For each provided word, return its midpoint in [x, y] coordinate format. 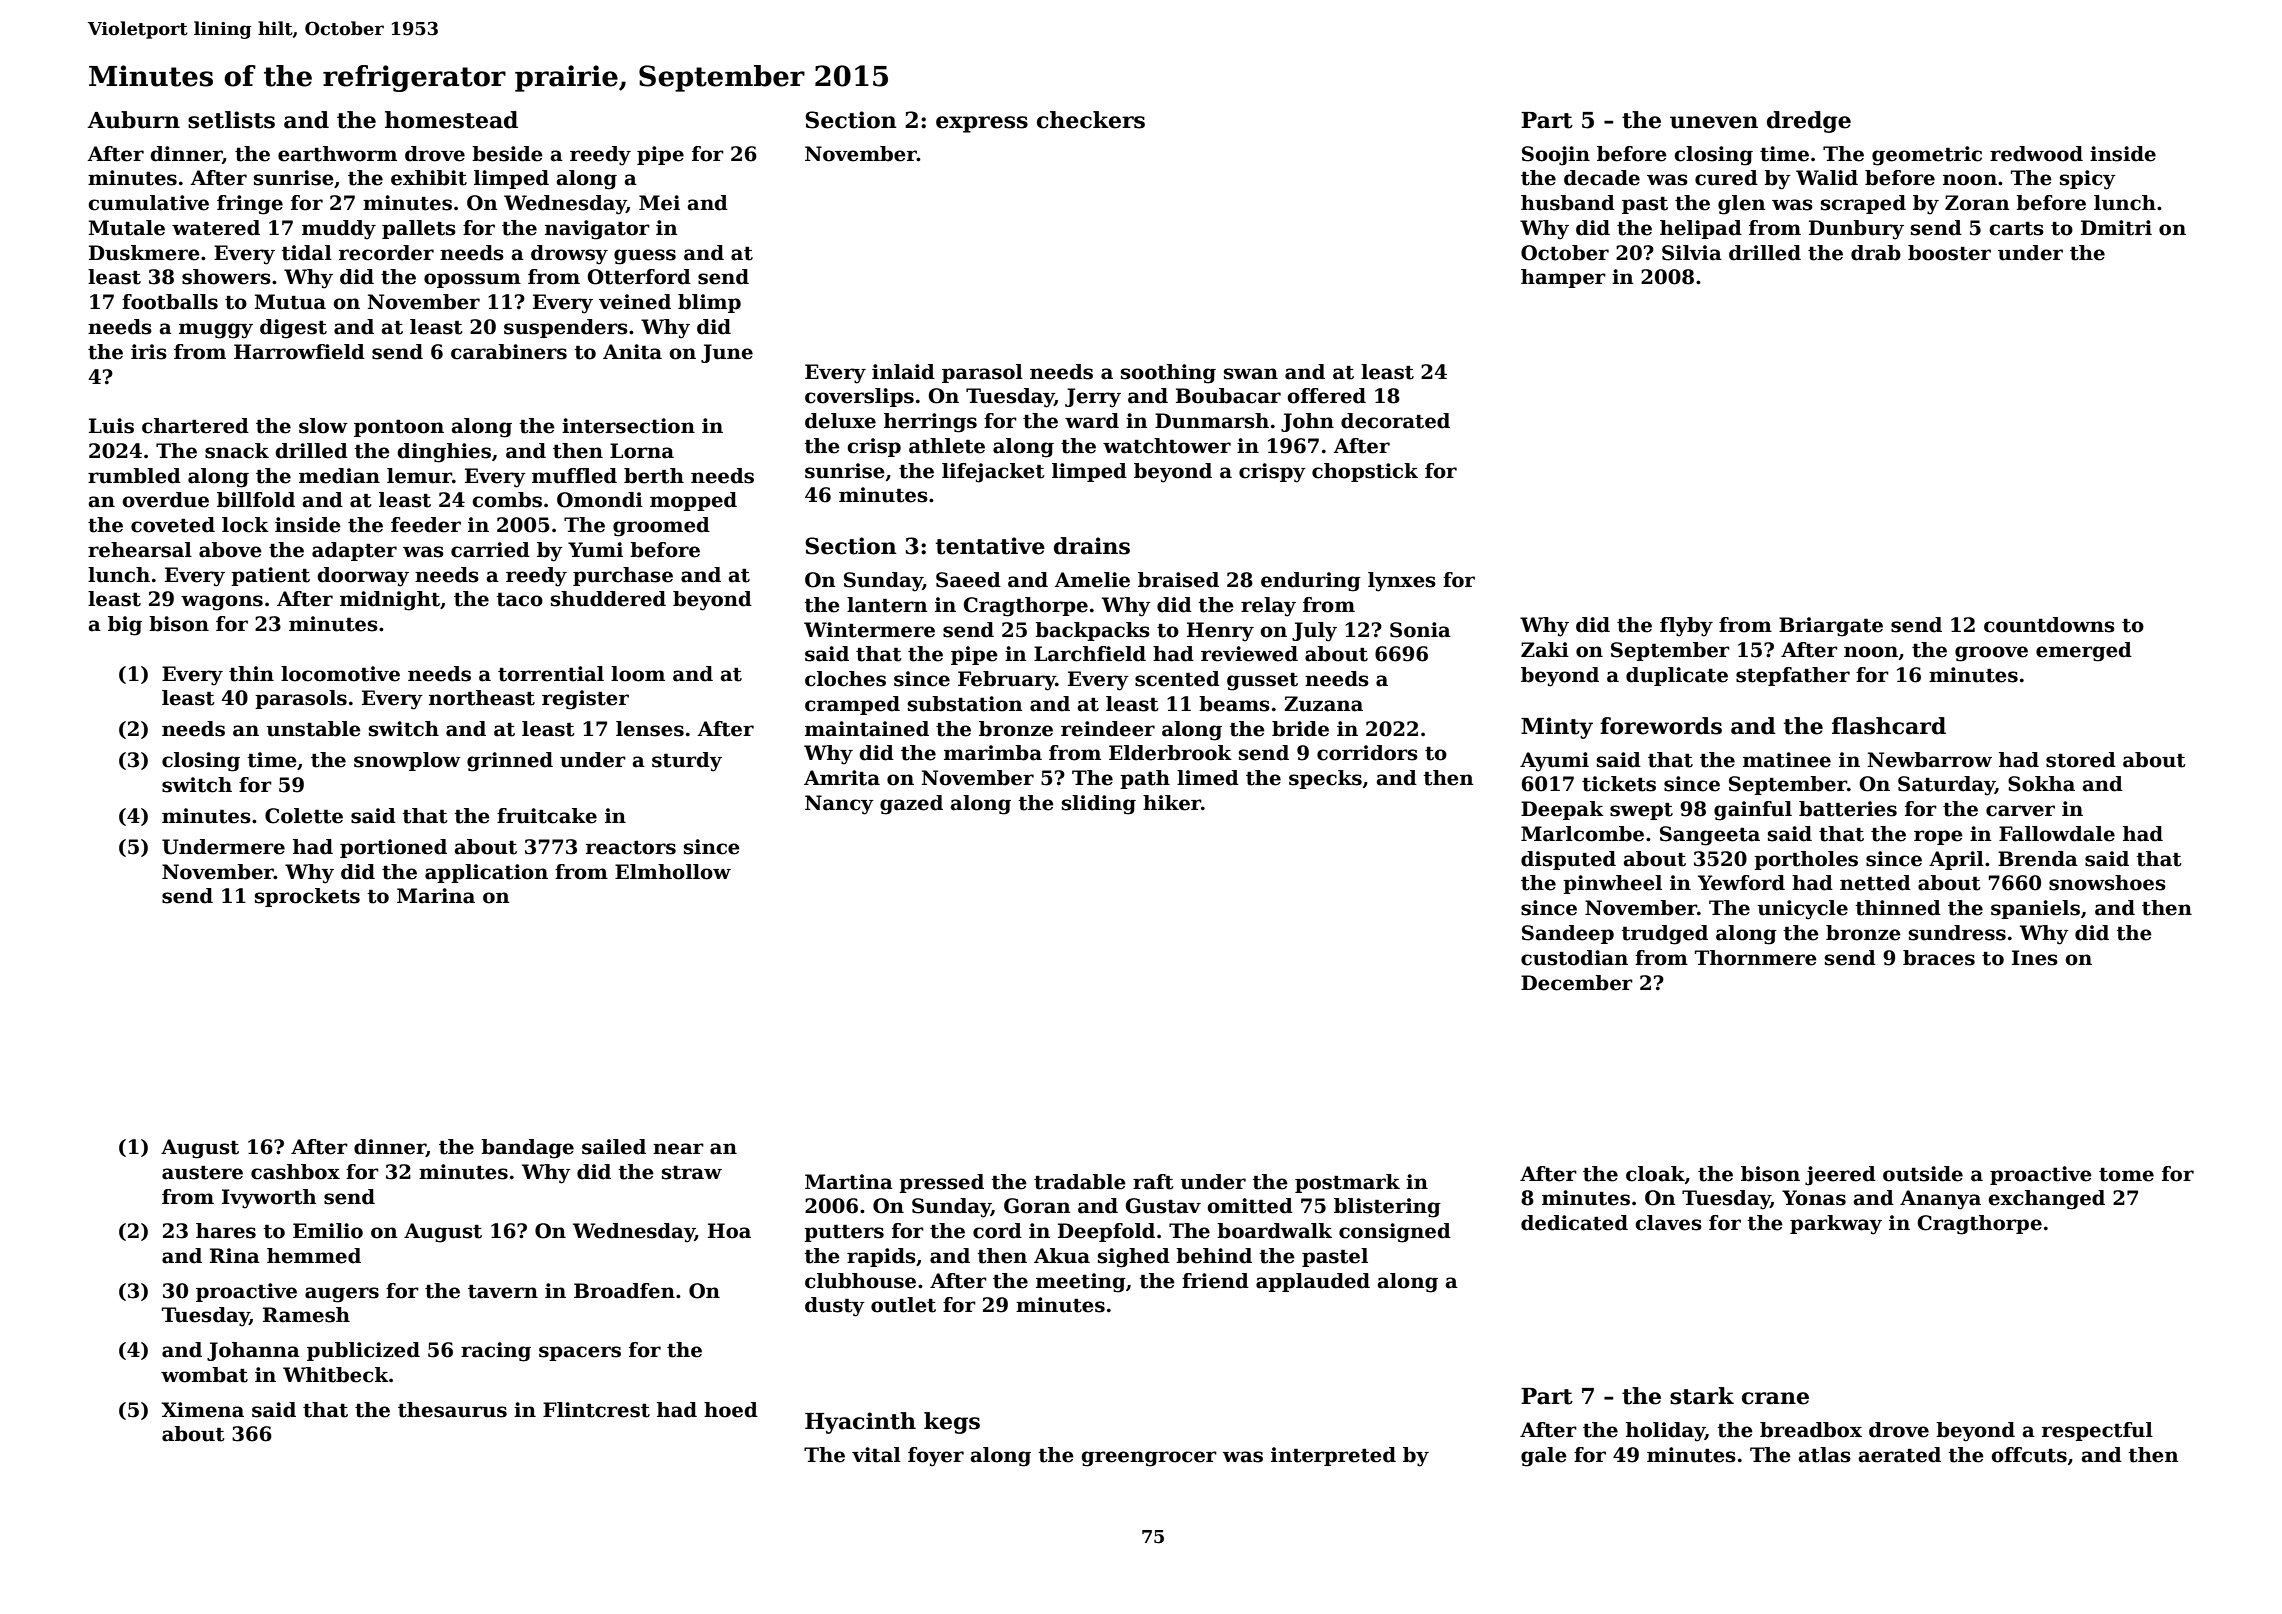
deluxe [840, 421]
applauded [1313, 1282]
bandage [527, 1149]
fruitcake [547, 816]
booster [1949, 253]
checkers [1091, 120]
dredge [1809, 122]
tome [2126, 1175]
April [1956, 860]
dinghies [444, 453]
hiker [1172, 803]
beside [507, 154]
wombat [204, 1375]
